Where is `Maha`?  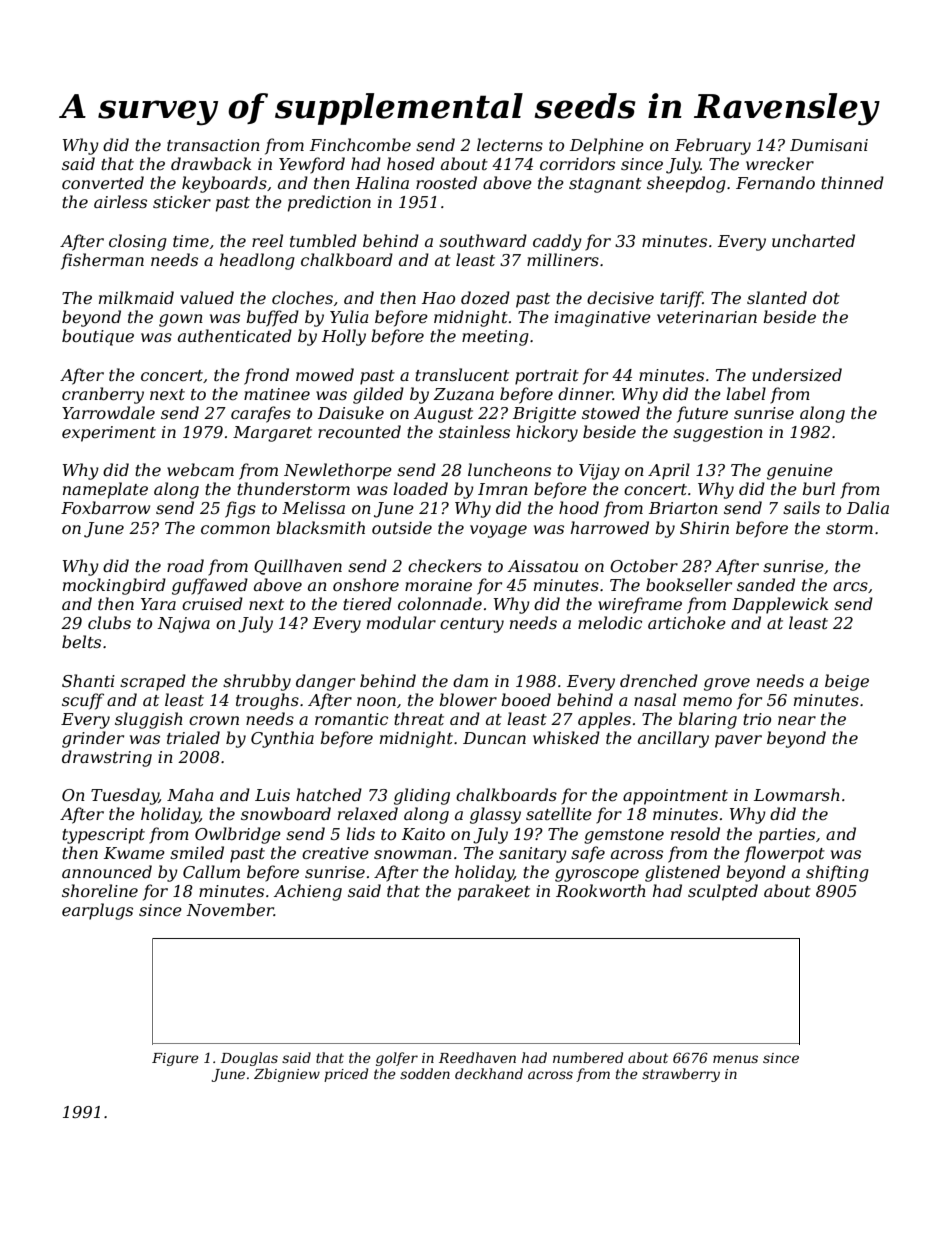
Maha is located at coordinates (190, 794).
